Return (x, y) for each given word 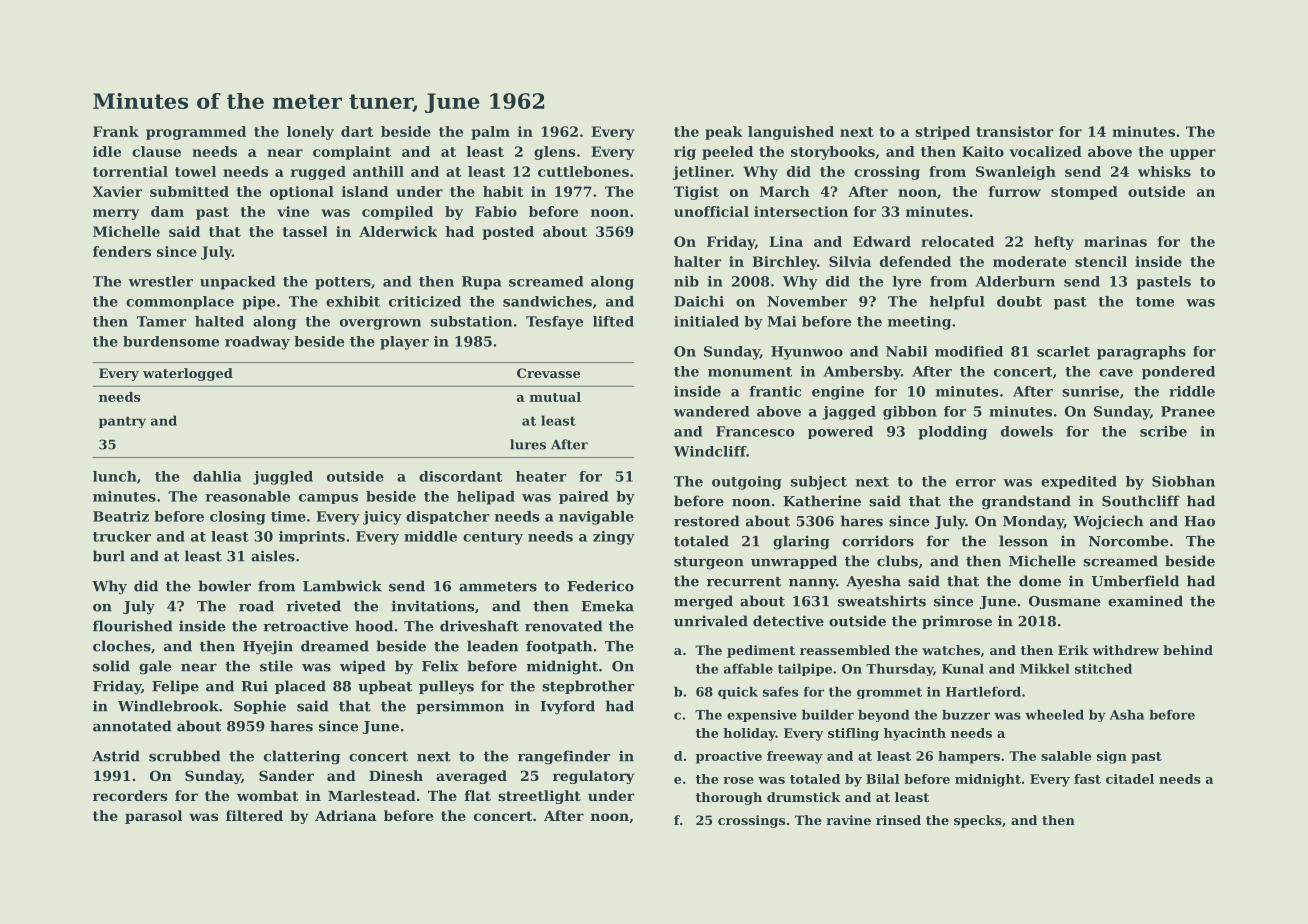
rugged (318, 173)
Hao (1199, 521)
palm (490, 133)
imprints (312, 537)
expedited (1079, 482)
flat (478, 795)
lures (528, 444)
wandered (711, 411)
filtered (254, 815)
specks (978, 821)
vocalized (1046, 151)
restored (707, 521)
